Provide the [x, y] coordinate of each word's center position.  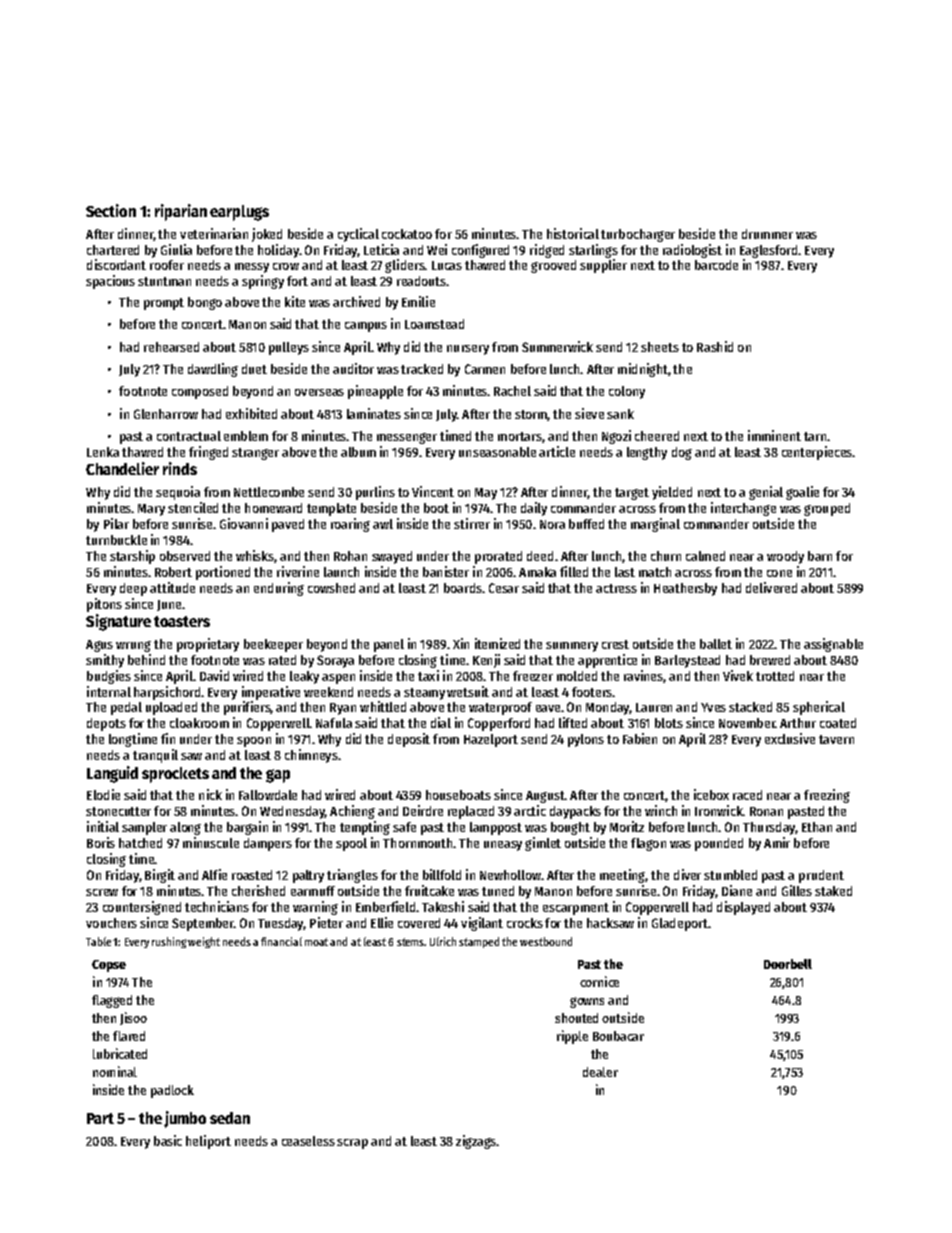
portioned [223, 573]
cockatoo [407, 234]
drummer [767, 234]
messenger [407, 438]
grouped [827, 509]
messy [252, 268]
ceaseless [308, 1141]
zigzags [476, 1142]
